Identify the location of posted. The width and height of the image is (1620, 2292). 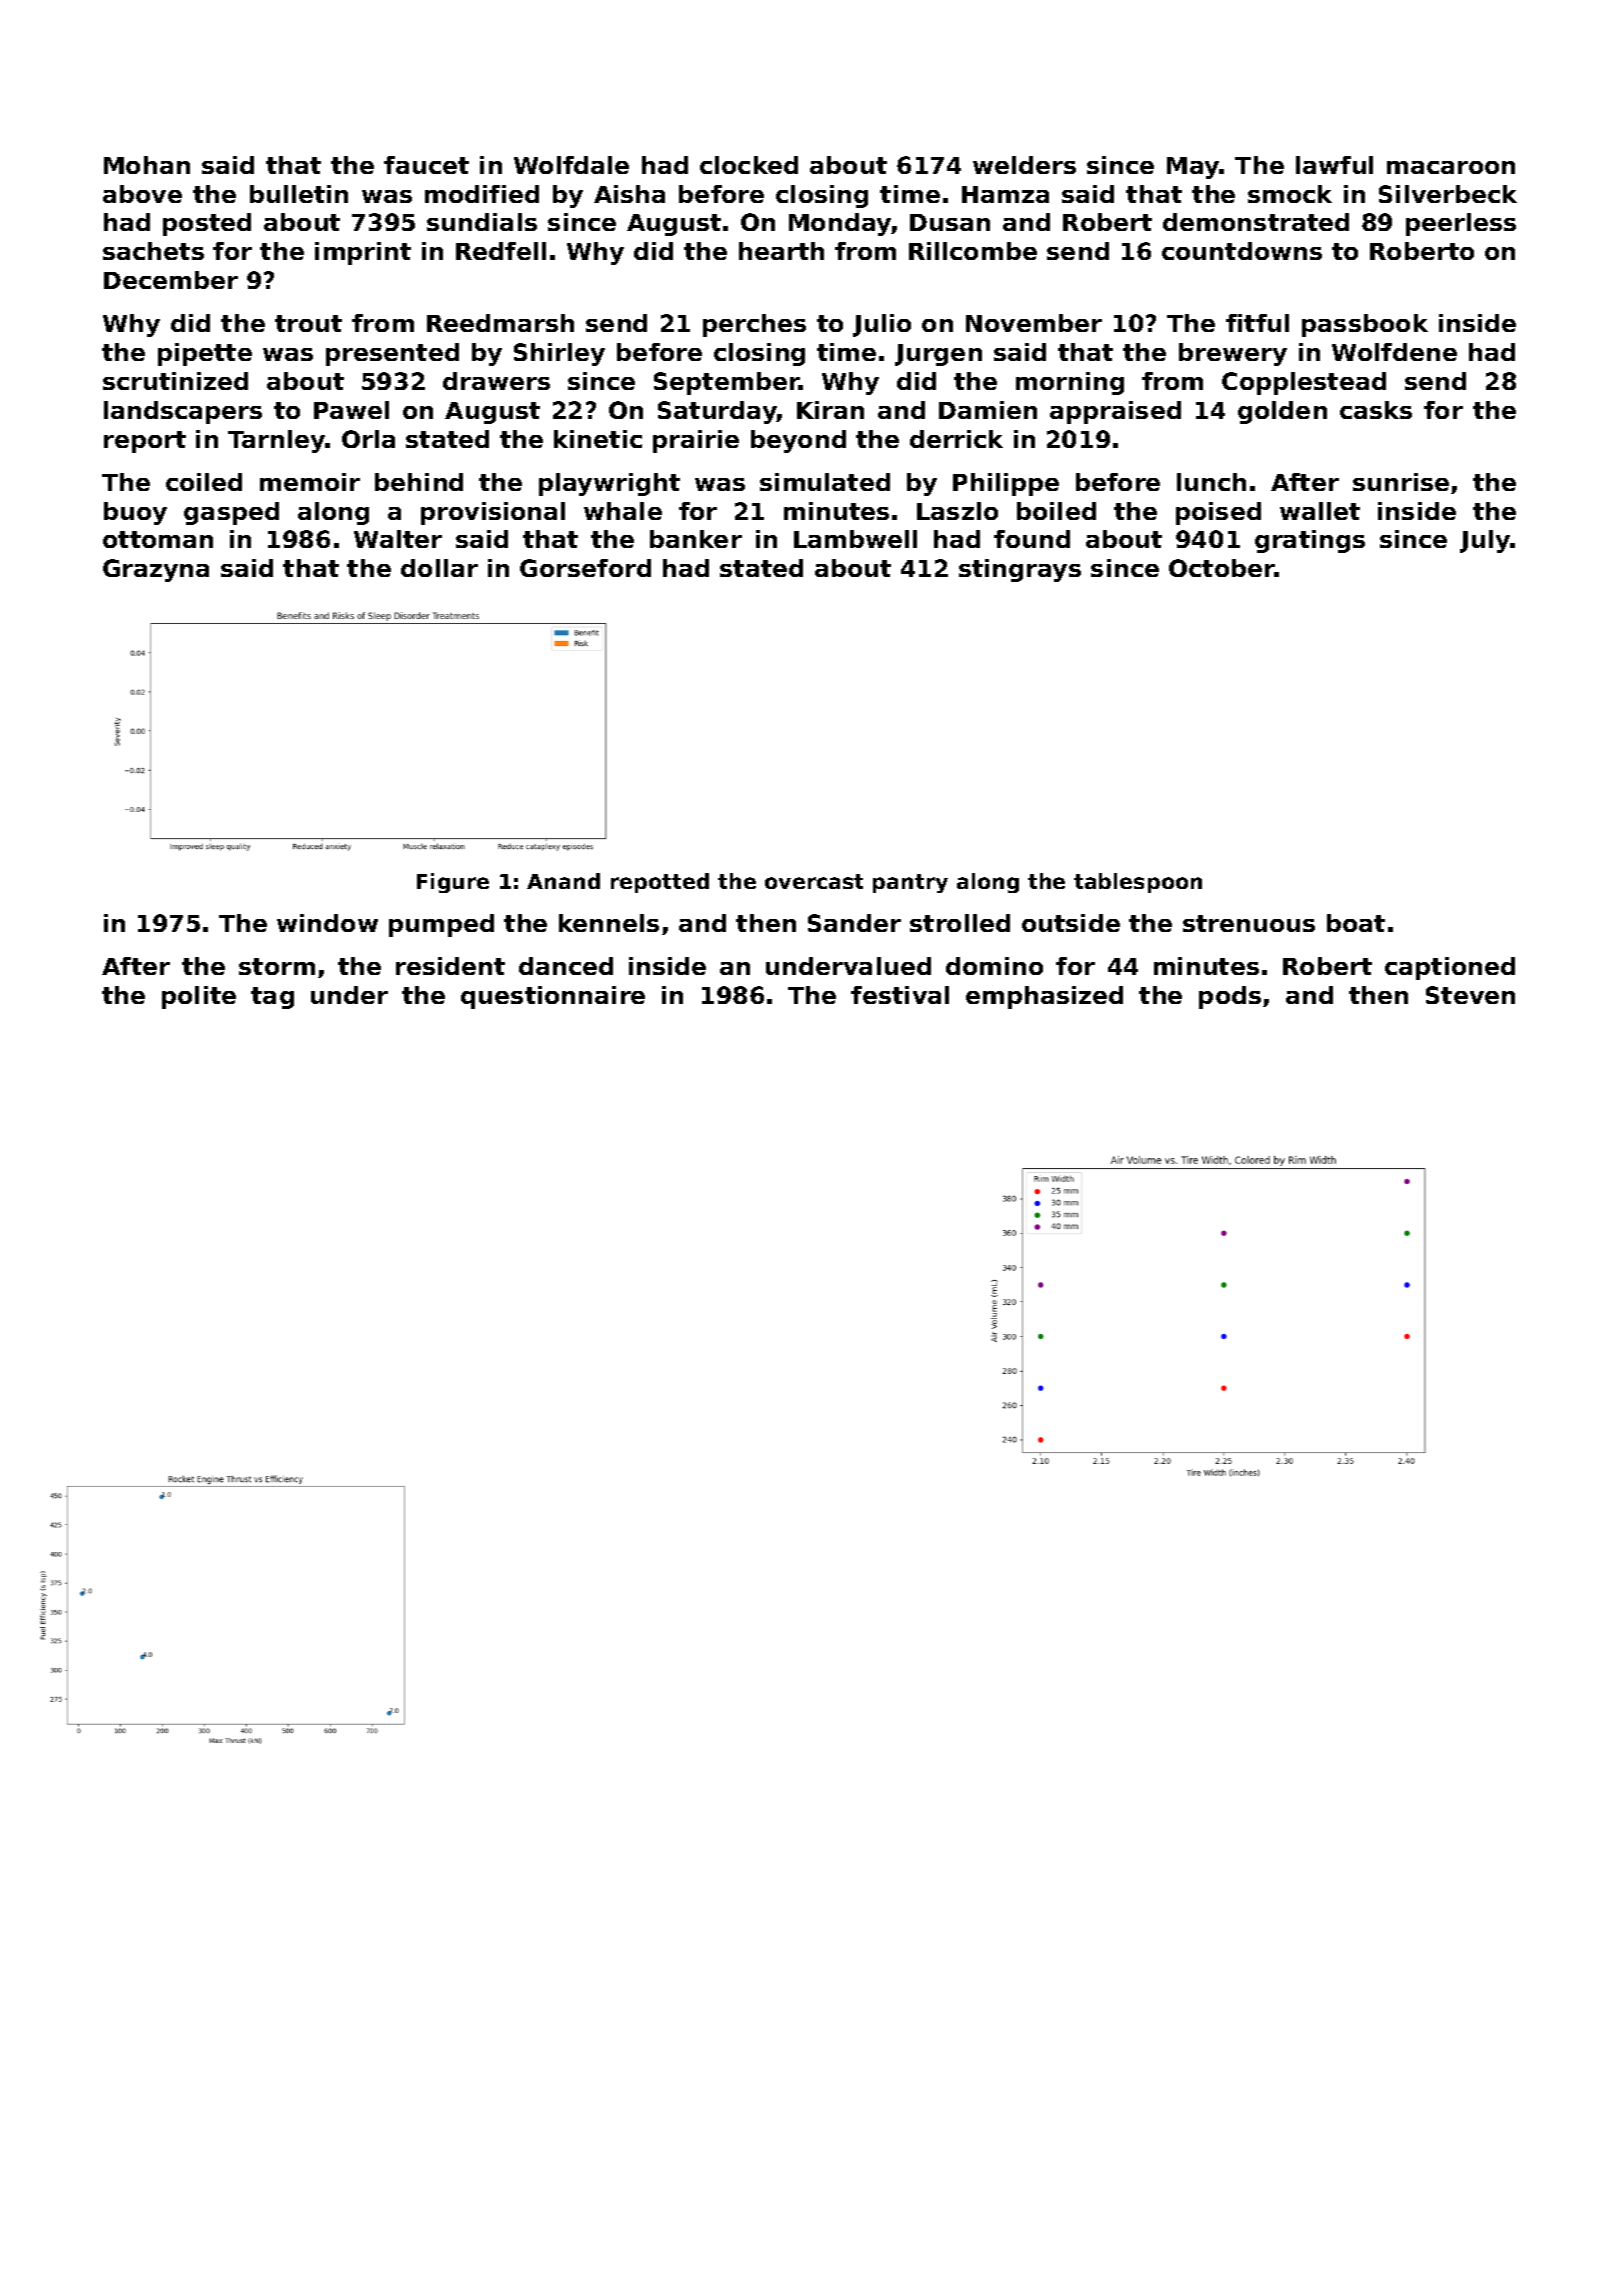
(207, 224).
